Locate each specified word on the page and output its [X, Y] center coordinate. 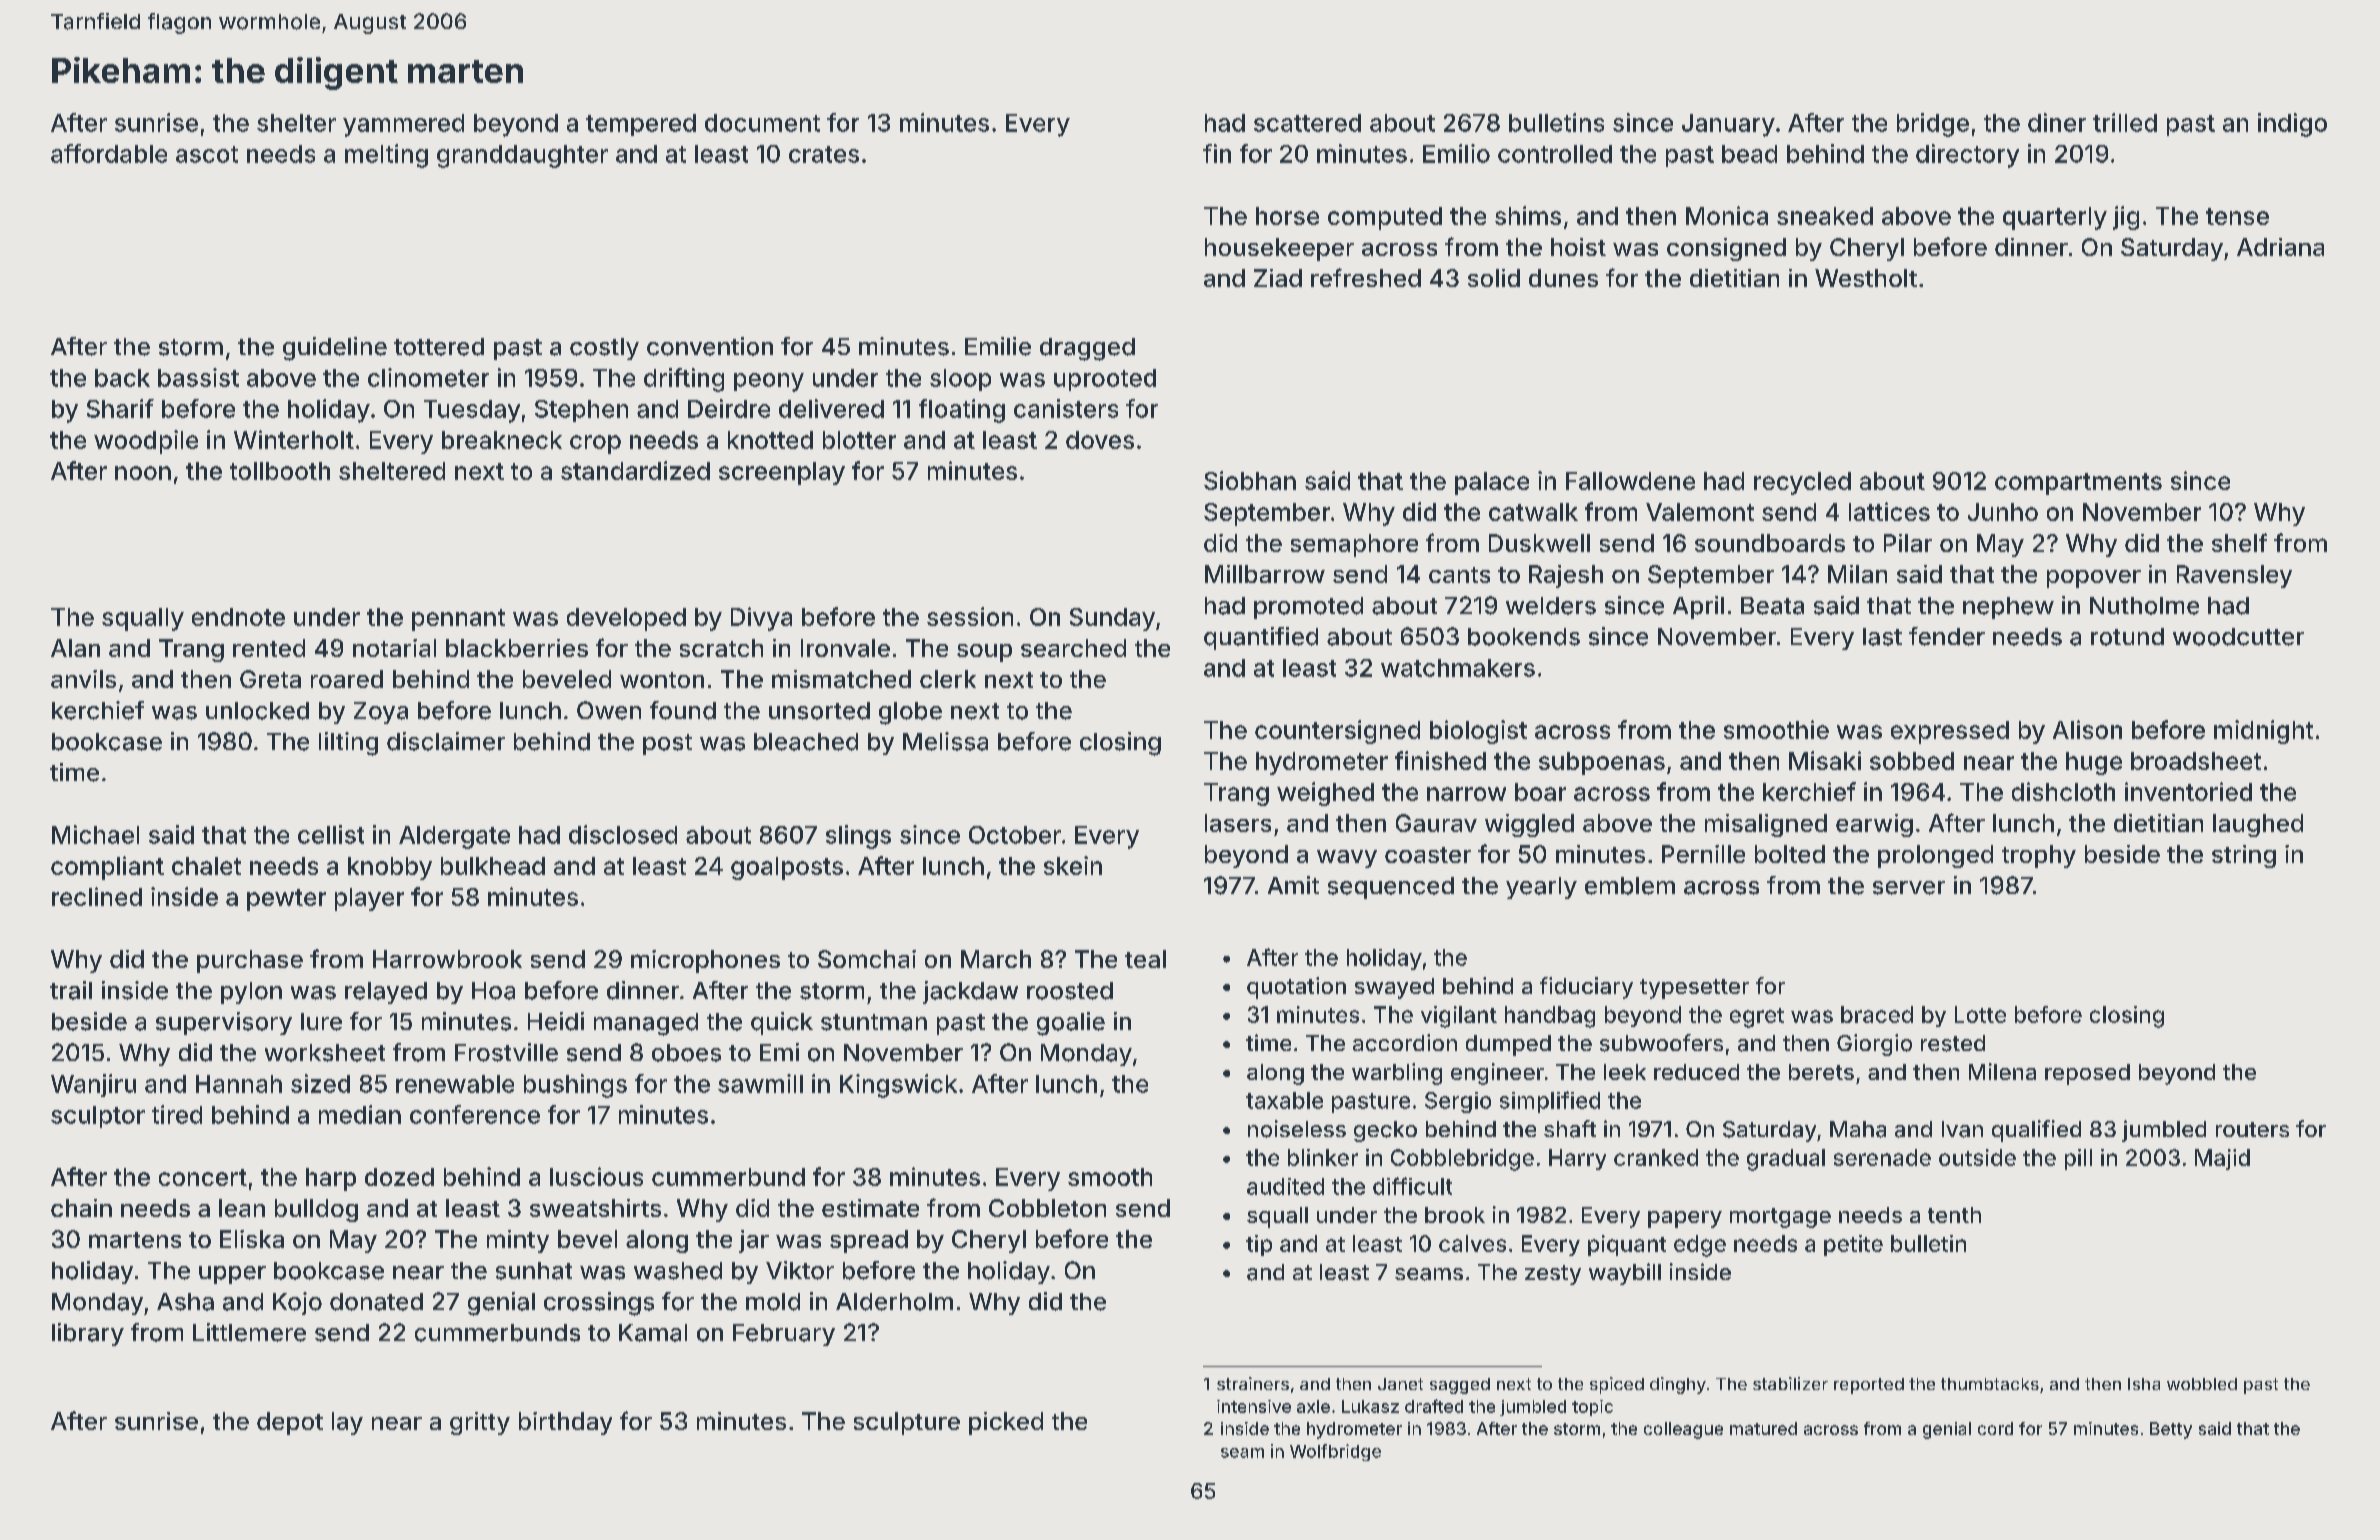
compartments [2078, 484]
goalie [1071, 1024]
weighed [1325, 794]
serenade [1882, 1157]
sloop [960, 380]
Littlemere [249, 1332]
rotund [2127, 637]
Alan [75, 648]
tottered [439, 347]
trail [71, 990]
